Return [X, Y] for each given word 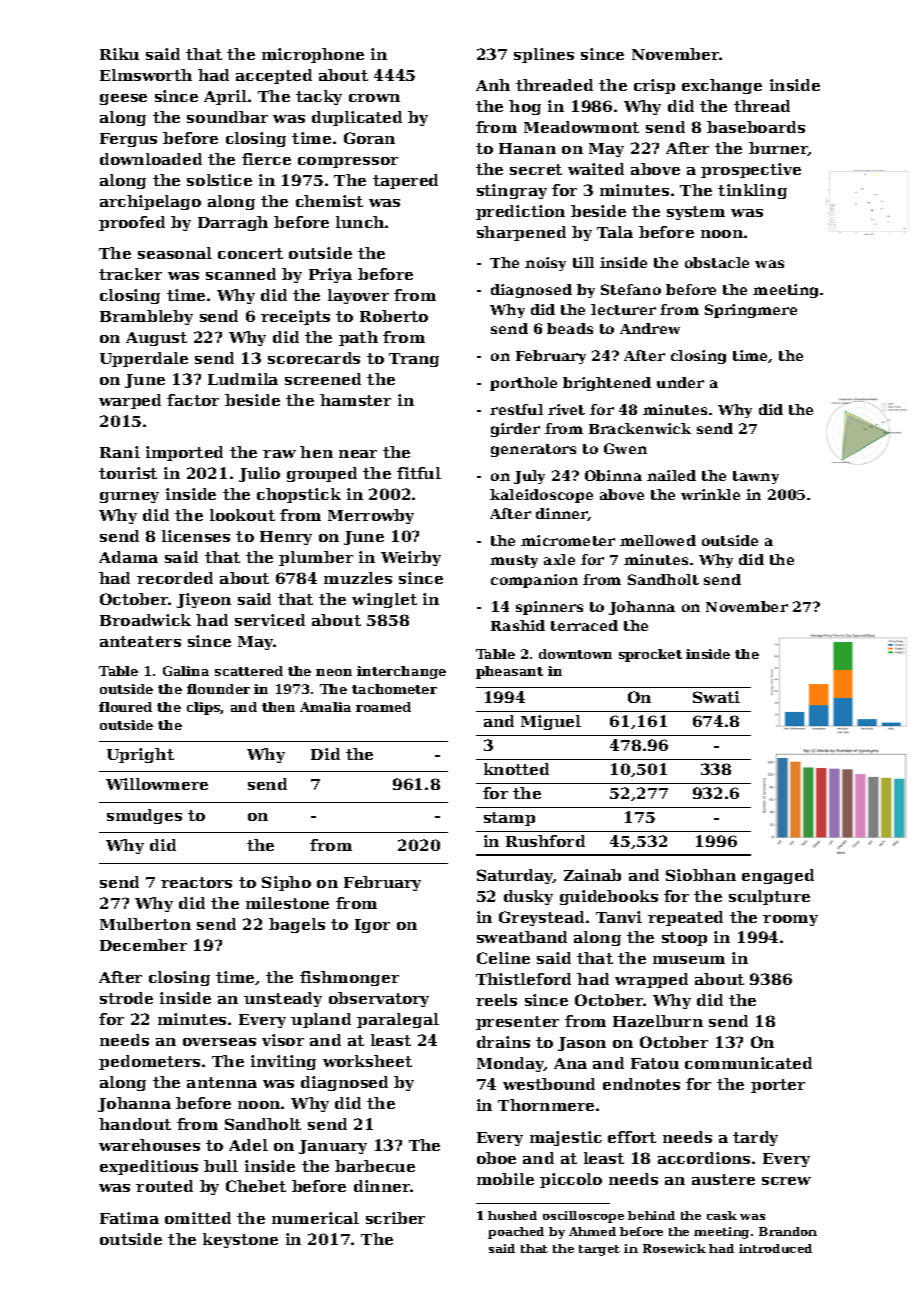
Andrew [650, 328]
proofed [132, 223]
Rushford [545, 841]
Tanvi [619, 917]
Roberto [394, 316]
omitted [198, 1218]
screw [786, 1181]
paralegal [398, 1020]
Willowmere [157, 784]
